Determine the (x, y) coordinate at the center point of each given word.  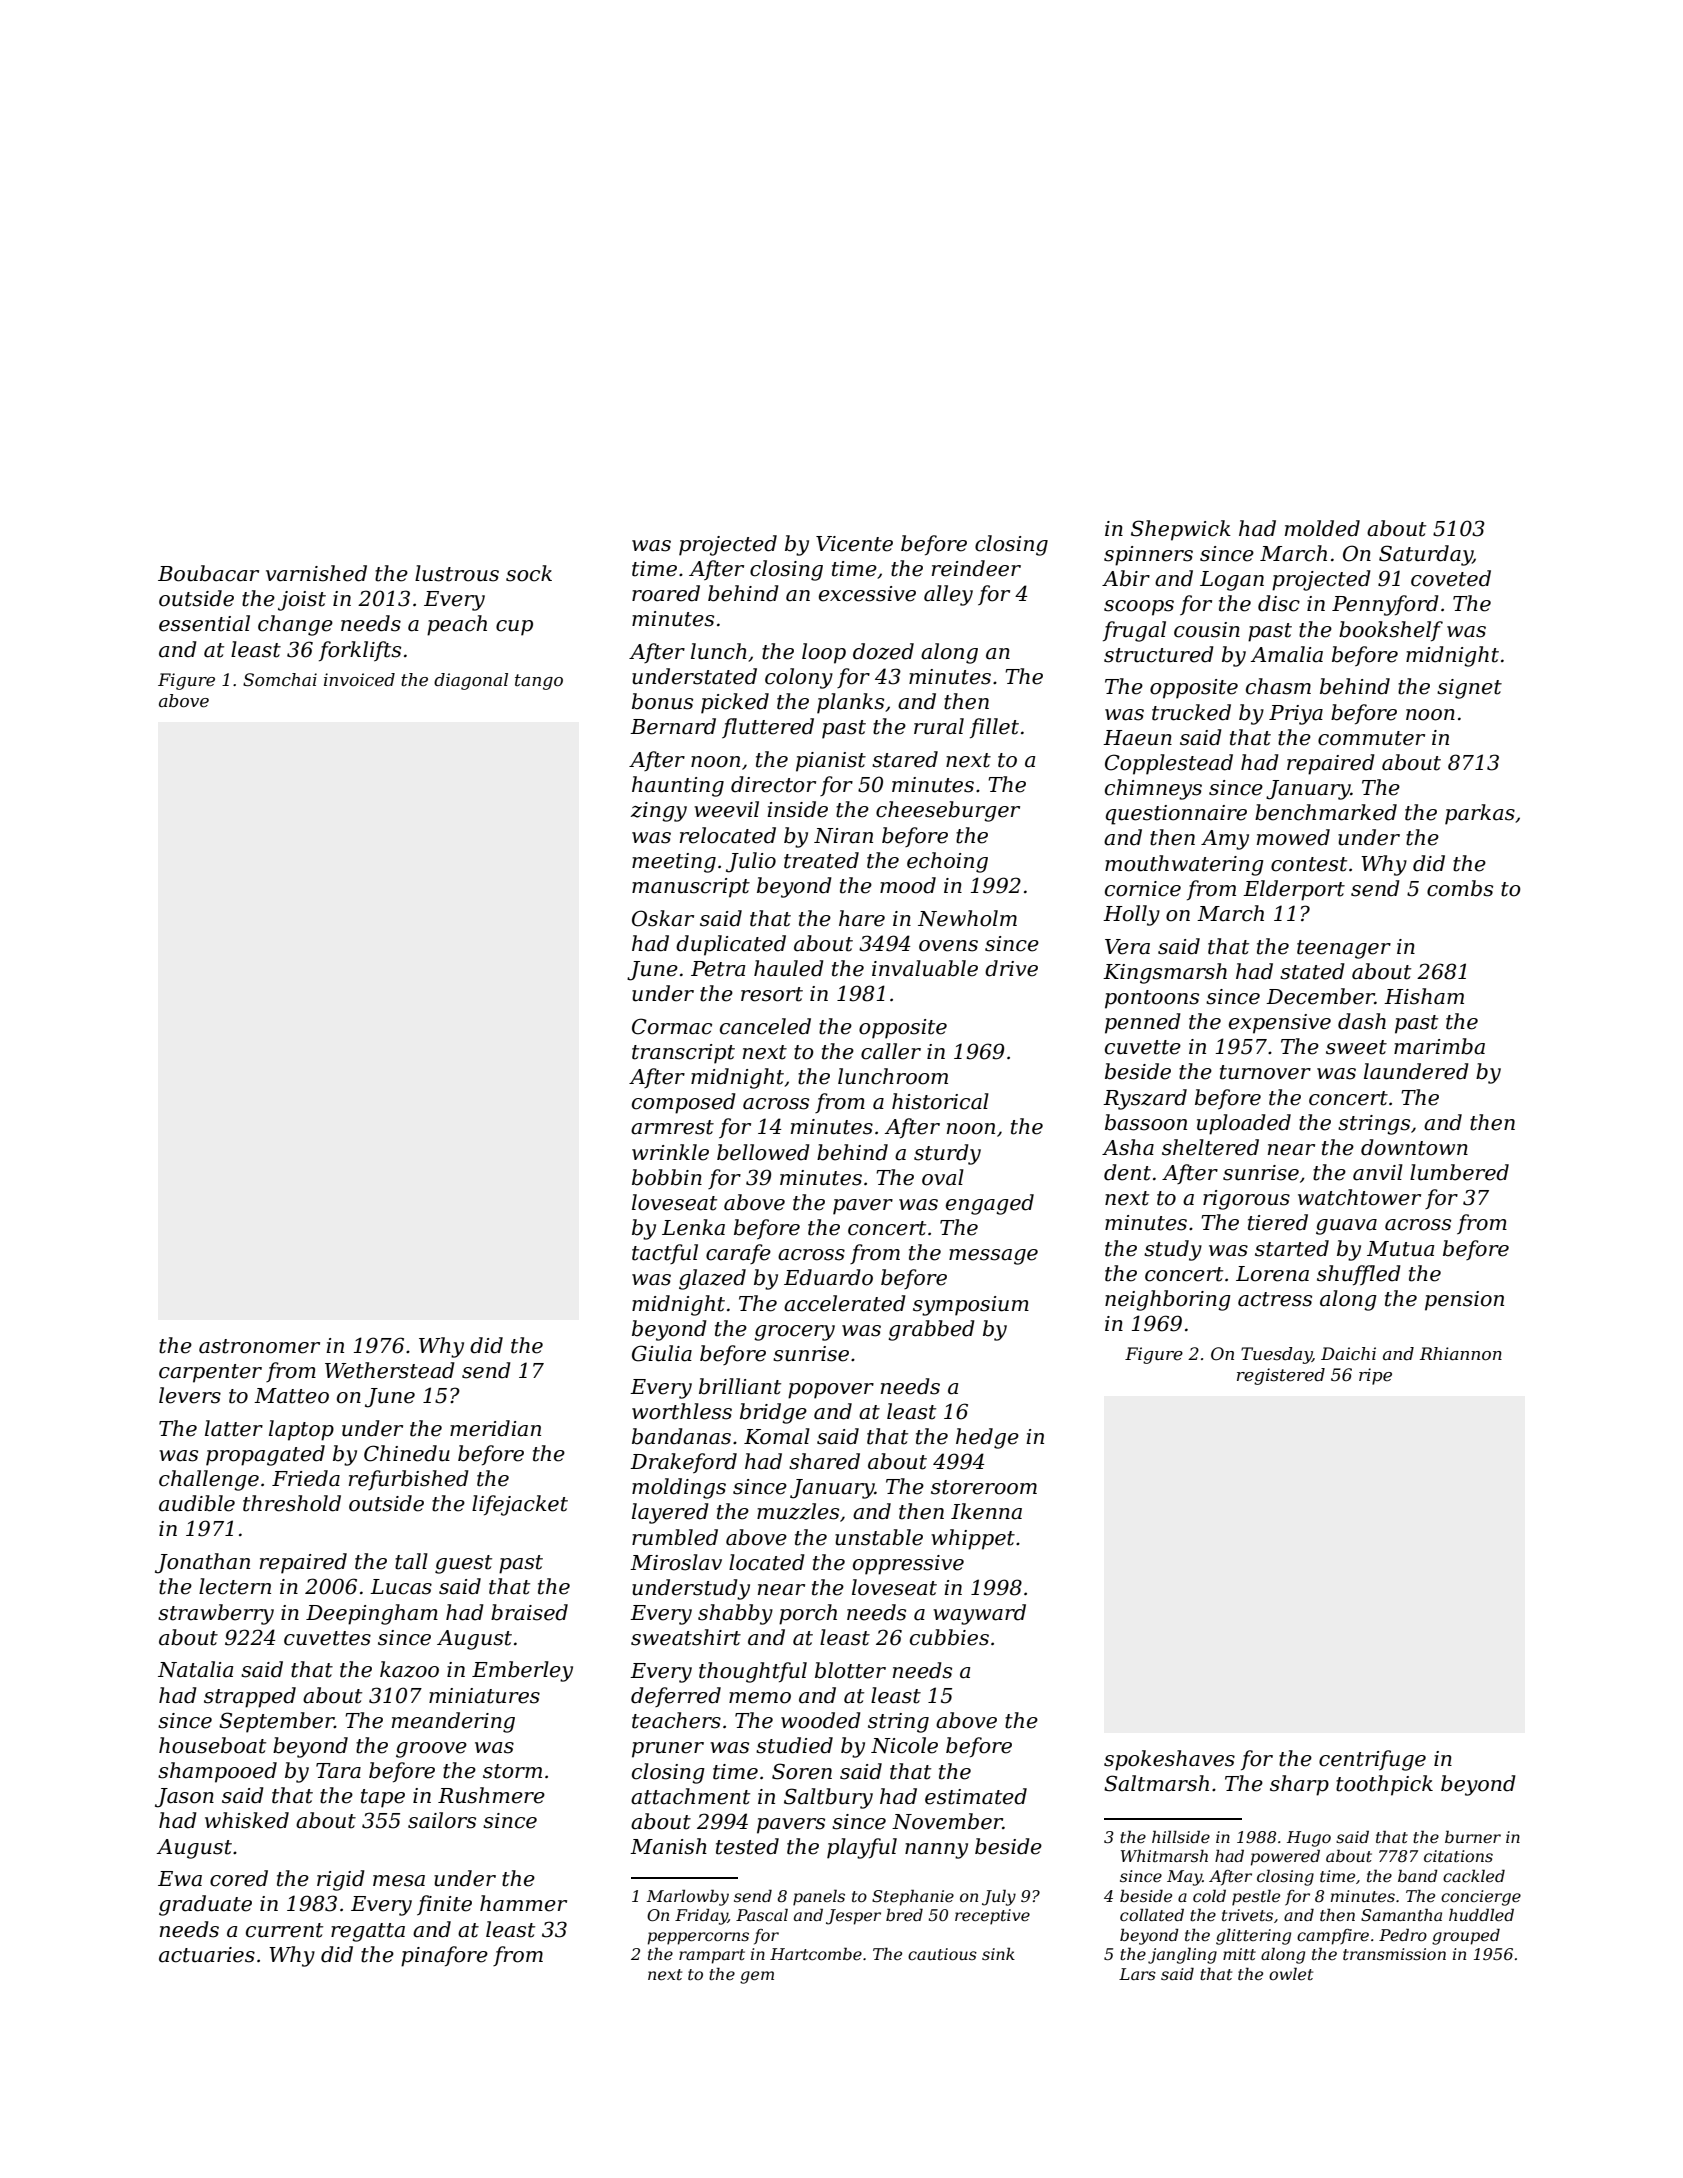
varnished (316, 573)
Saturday (1426, 555)
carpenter (210, 1373)
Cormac (672, 1026)
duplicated (731, 945)
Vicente (854, 544)
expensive (1280, 1024)
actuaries (207, 1955)
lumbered (1459, 1172)
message (993, 1257)
